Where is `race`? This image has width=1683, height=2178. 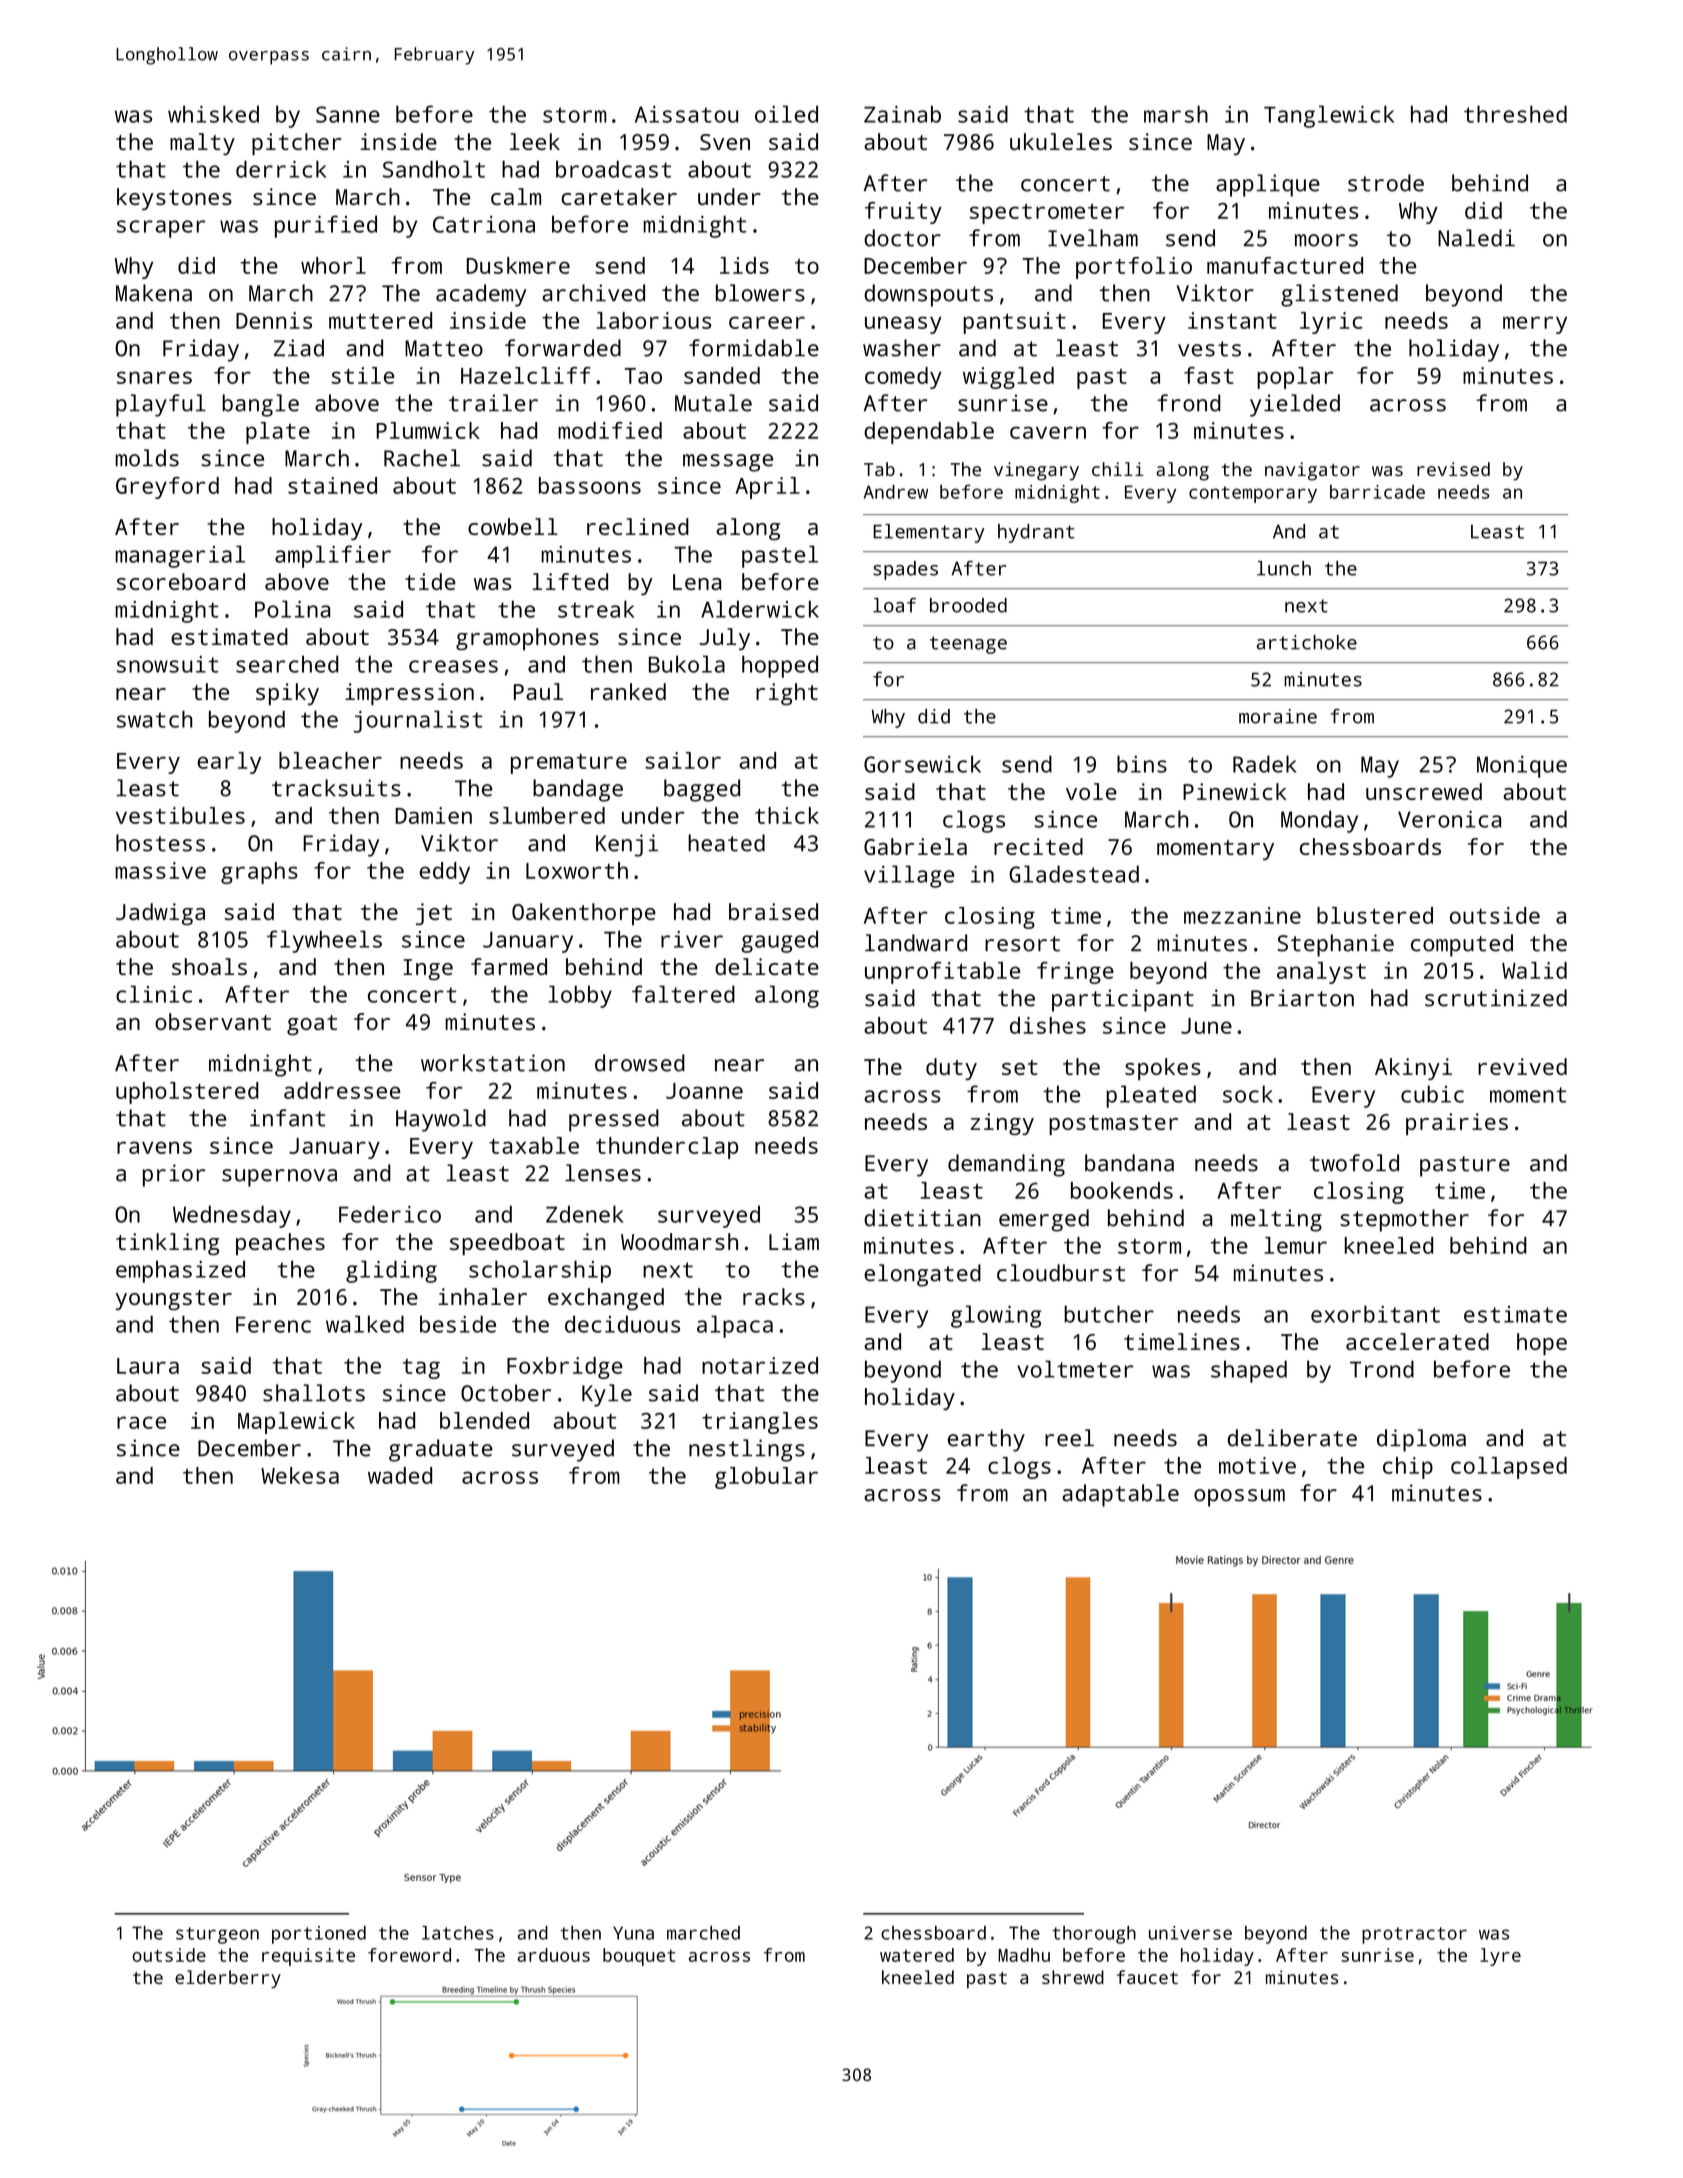
race is located at coordinates (141, 1422).
